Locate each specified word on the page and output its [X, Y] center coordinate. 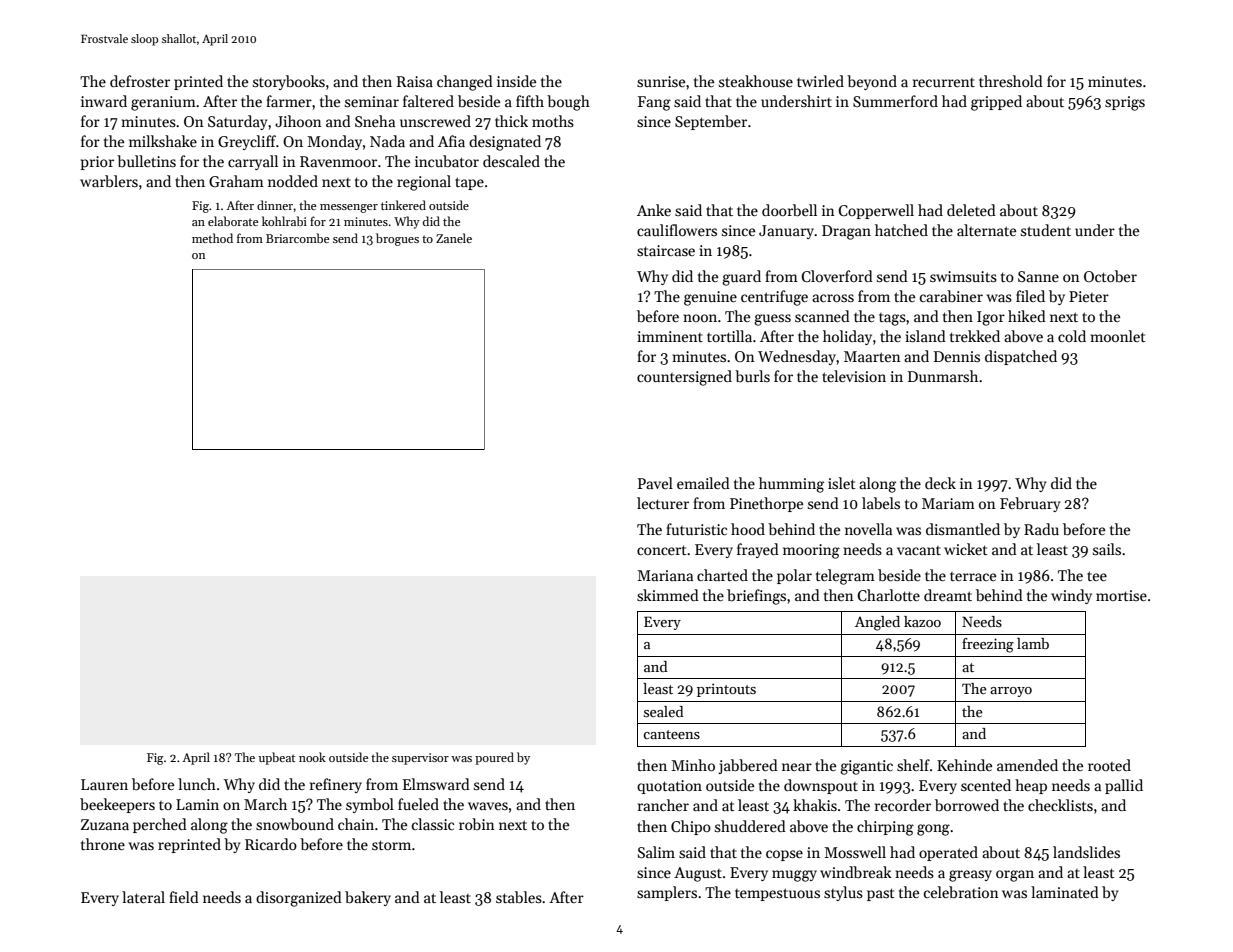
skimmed [668, 595]
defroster [140, 81]
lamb [1033, 643]
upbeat [277, 758]
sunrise [661, 81]
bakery [368, 898]
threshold [1011, 81]
